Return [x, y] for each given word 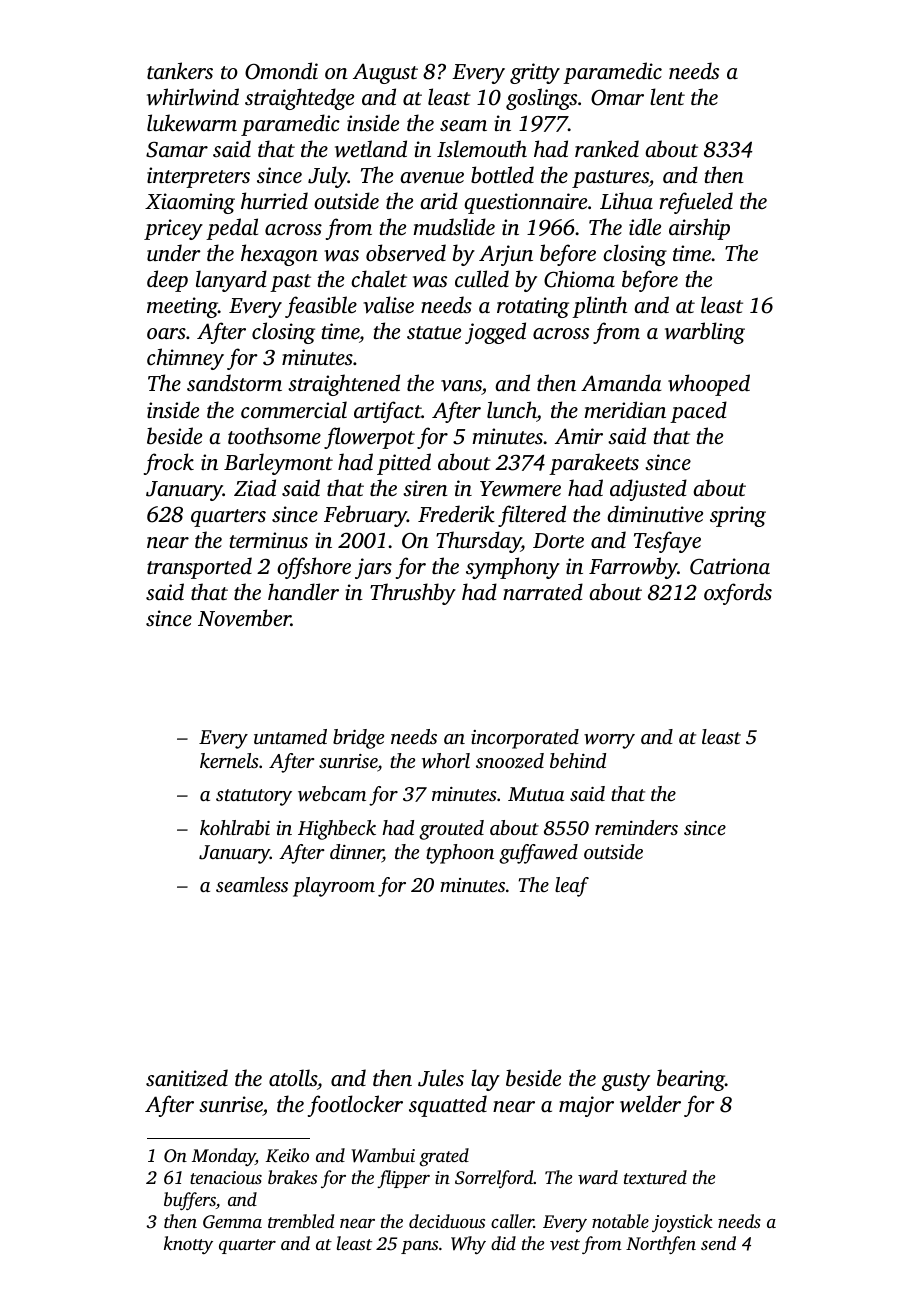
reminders [636, 827]
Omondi [281, 71]
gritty [535, 73]
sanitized [187, 1078]
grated [444, 1157]
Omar [617, 98]
